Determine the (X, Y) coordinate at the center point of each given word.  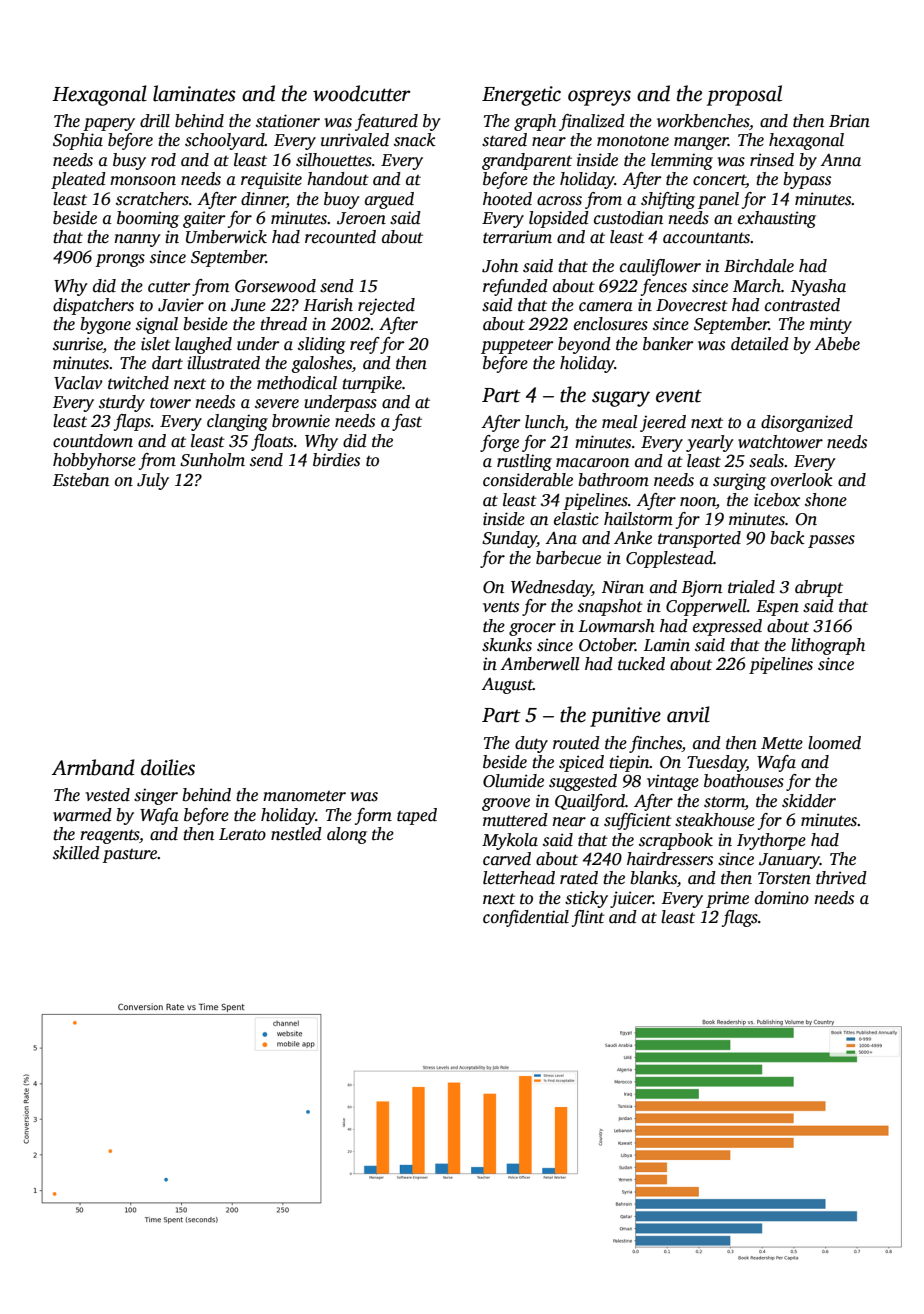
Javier (181, 305)
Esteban (81, 480)
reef (365, 345)
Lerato (242, 834)
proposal (744, 95)
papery (109, 124)
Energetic (521, 96)
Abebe (837, 344)
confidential (526, 918)
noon (698, 502)
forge (499, 443)
